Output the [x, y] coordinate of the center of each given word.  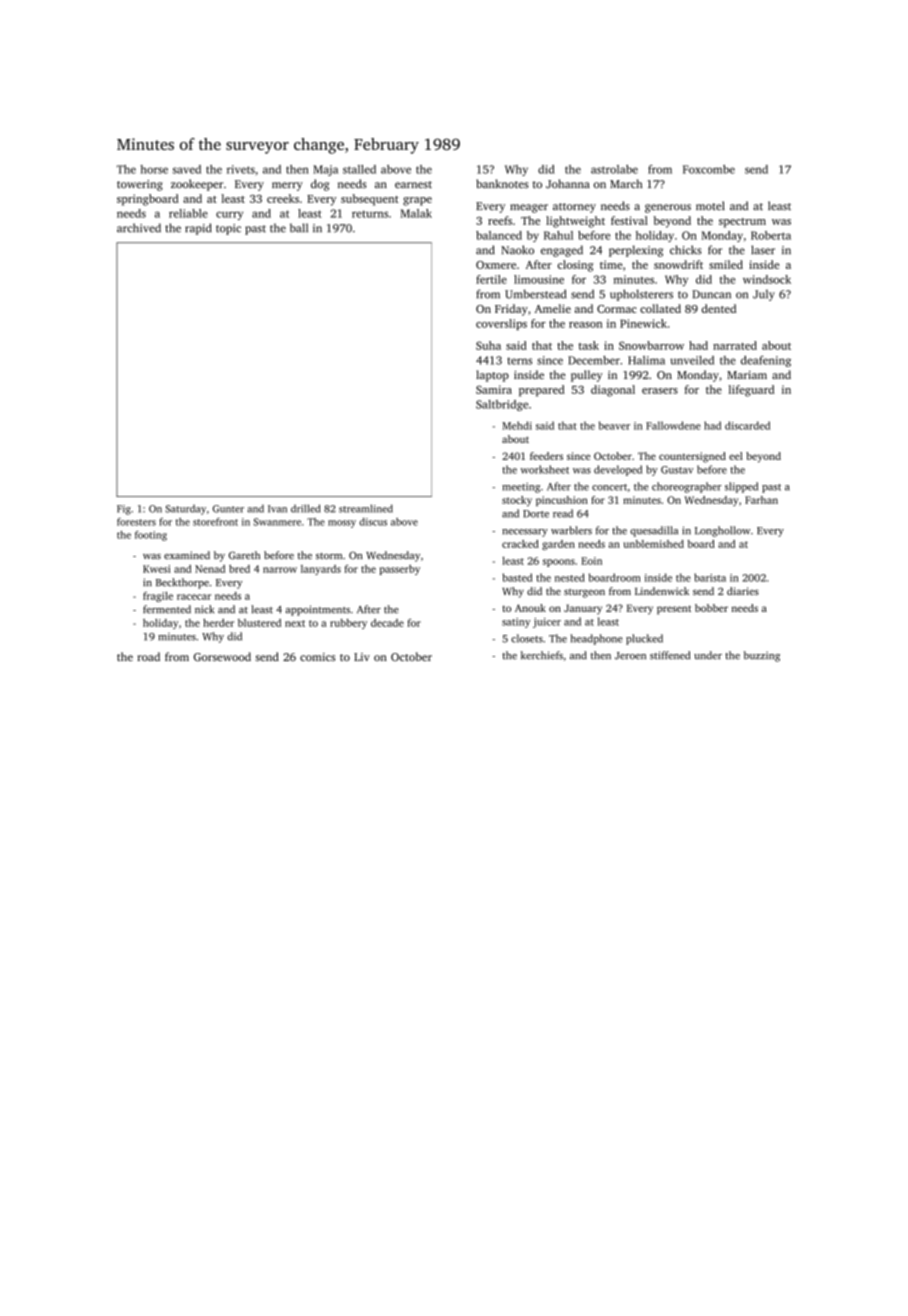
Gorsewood [222, 656]
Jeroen [630, 656]
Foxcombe [709, 169]
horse [154, 169]
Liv [362, 657]
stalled [359, 169]
